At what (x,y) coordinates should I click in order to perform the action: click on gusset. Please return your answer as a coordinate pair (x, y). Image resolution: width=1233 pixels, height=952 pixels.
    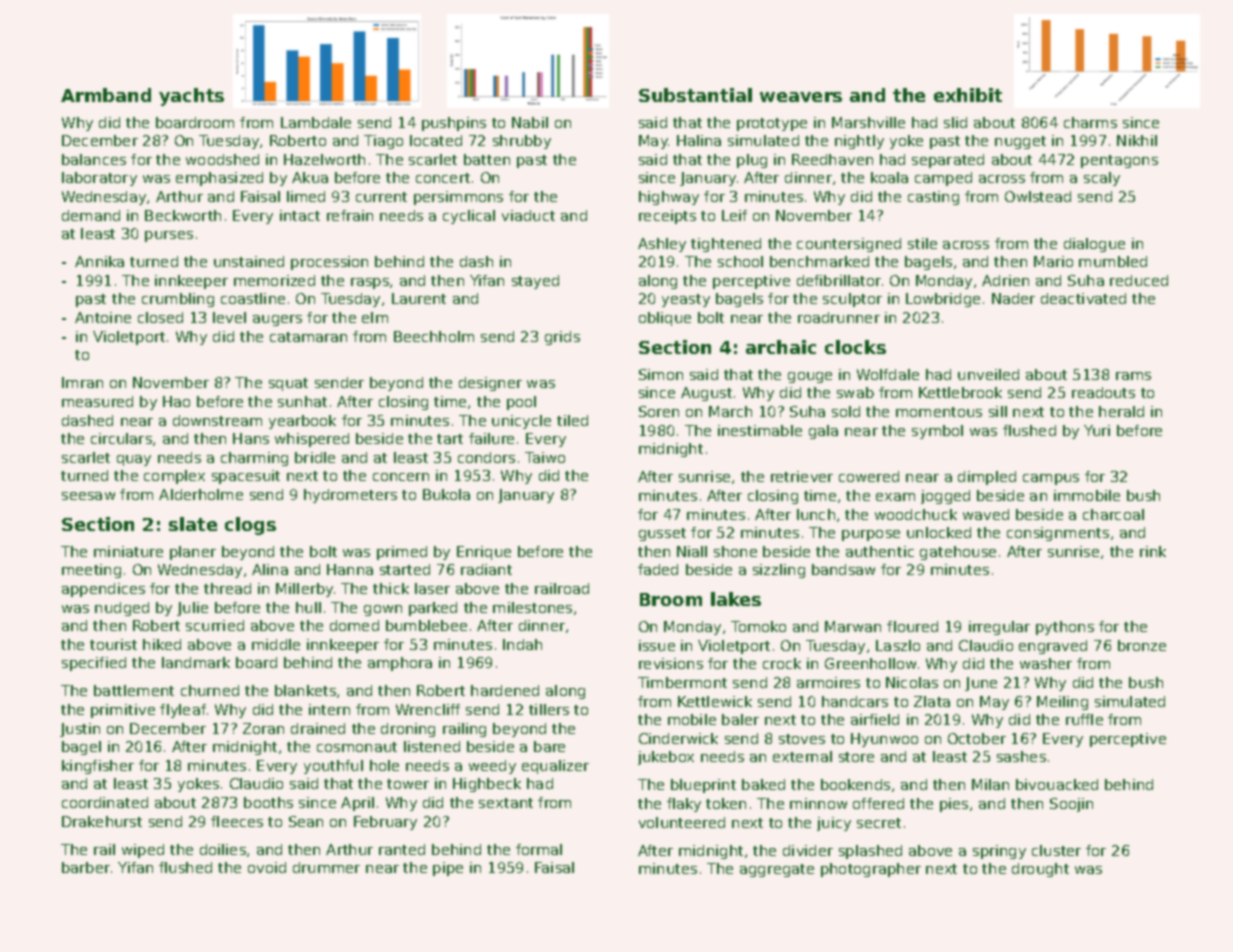
    Looking at the image, I should click on (662, 534).
